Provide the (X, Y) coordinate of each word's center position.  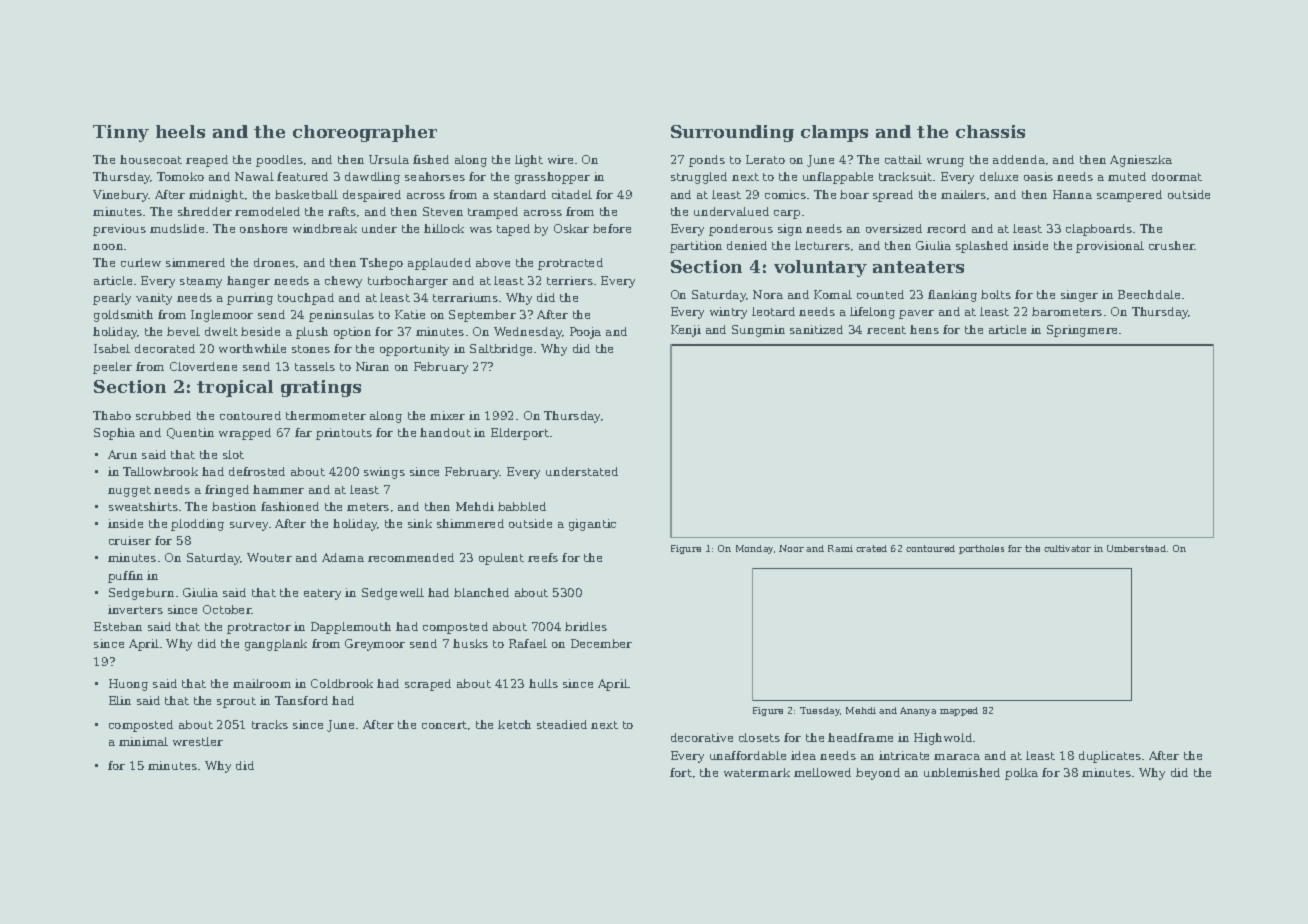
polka (1021, 774)
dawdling (372, 178)
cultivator (1067, 548)
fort (681, 772)
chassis (990, 131)
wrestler (198, 741)
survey (249, 526)
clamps (834, 133)
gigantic (592, 525)
